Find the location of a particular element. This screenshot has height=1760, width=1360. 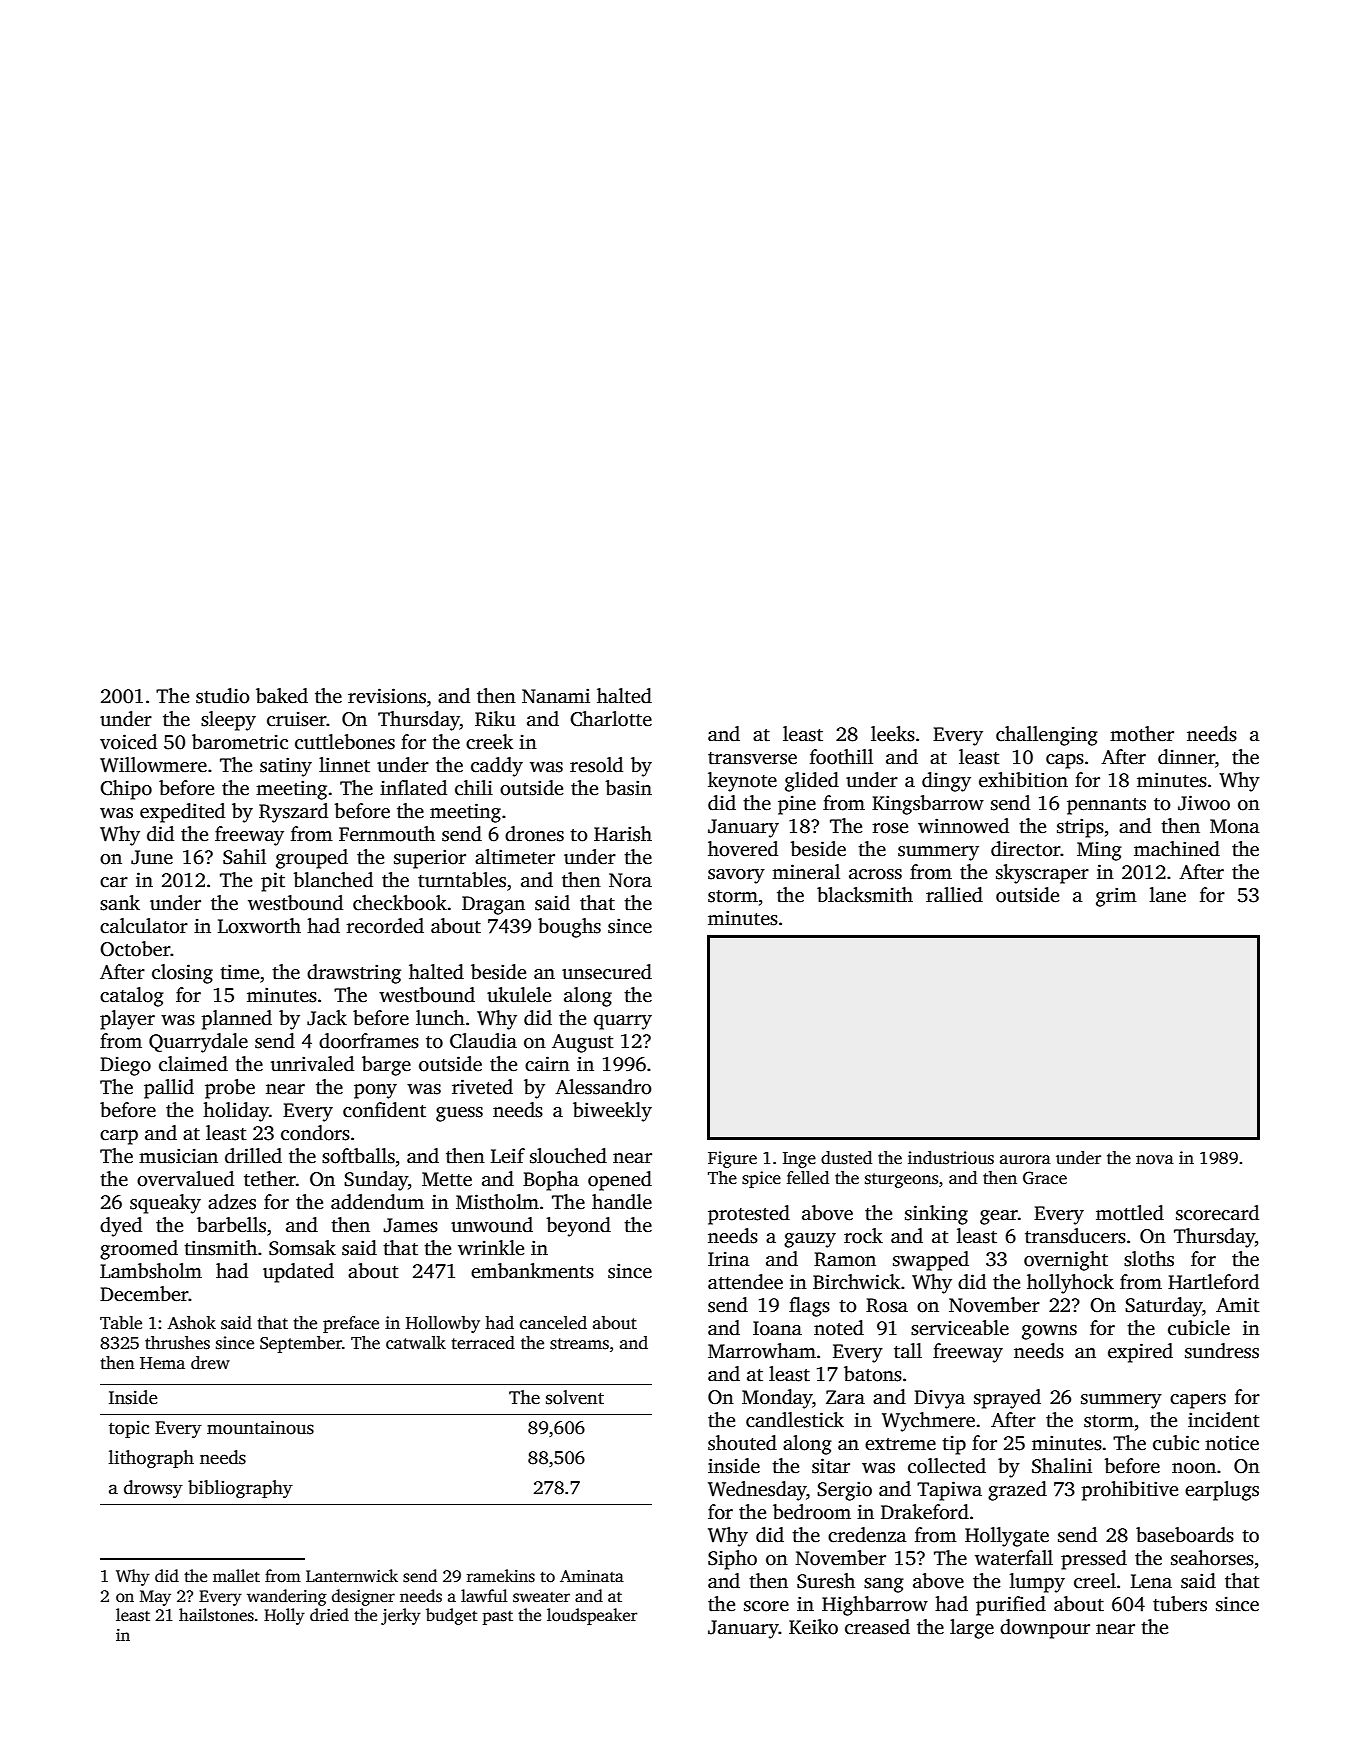

softballs is located at coordinates (358, 1156).
